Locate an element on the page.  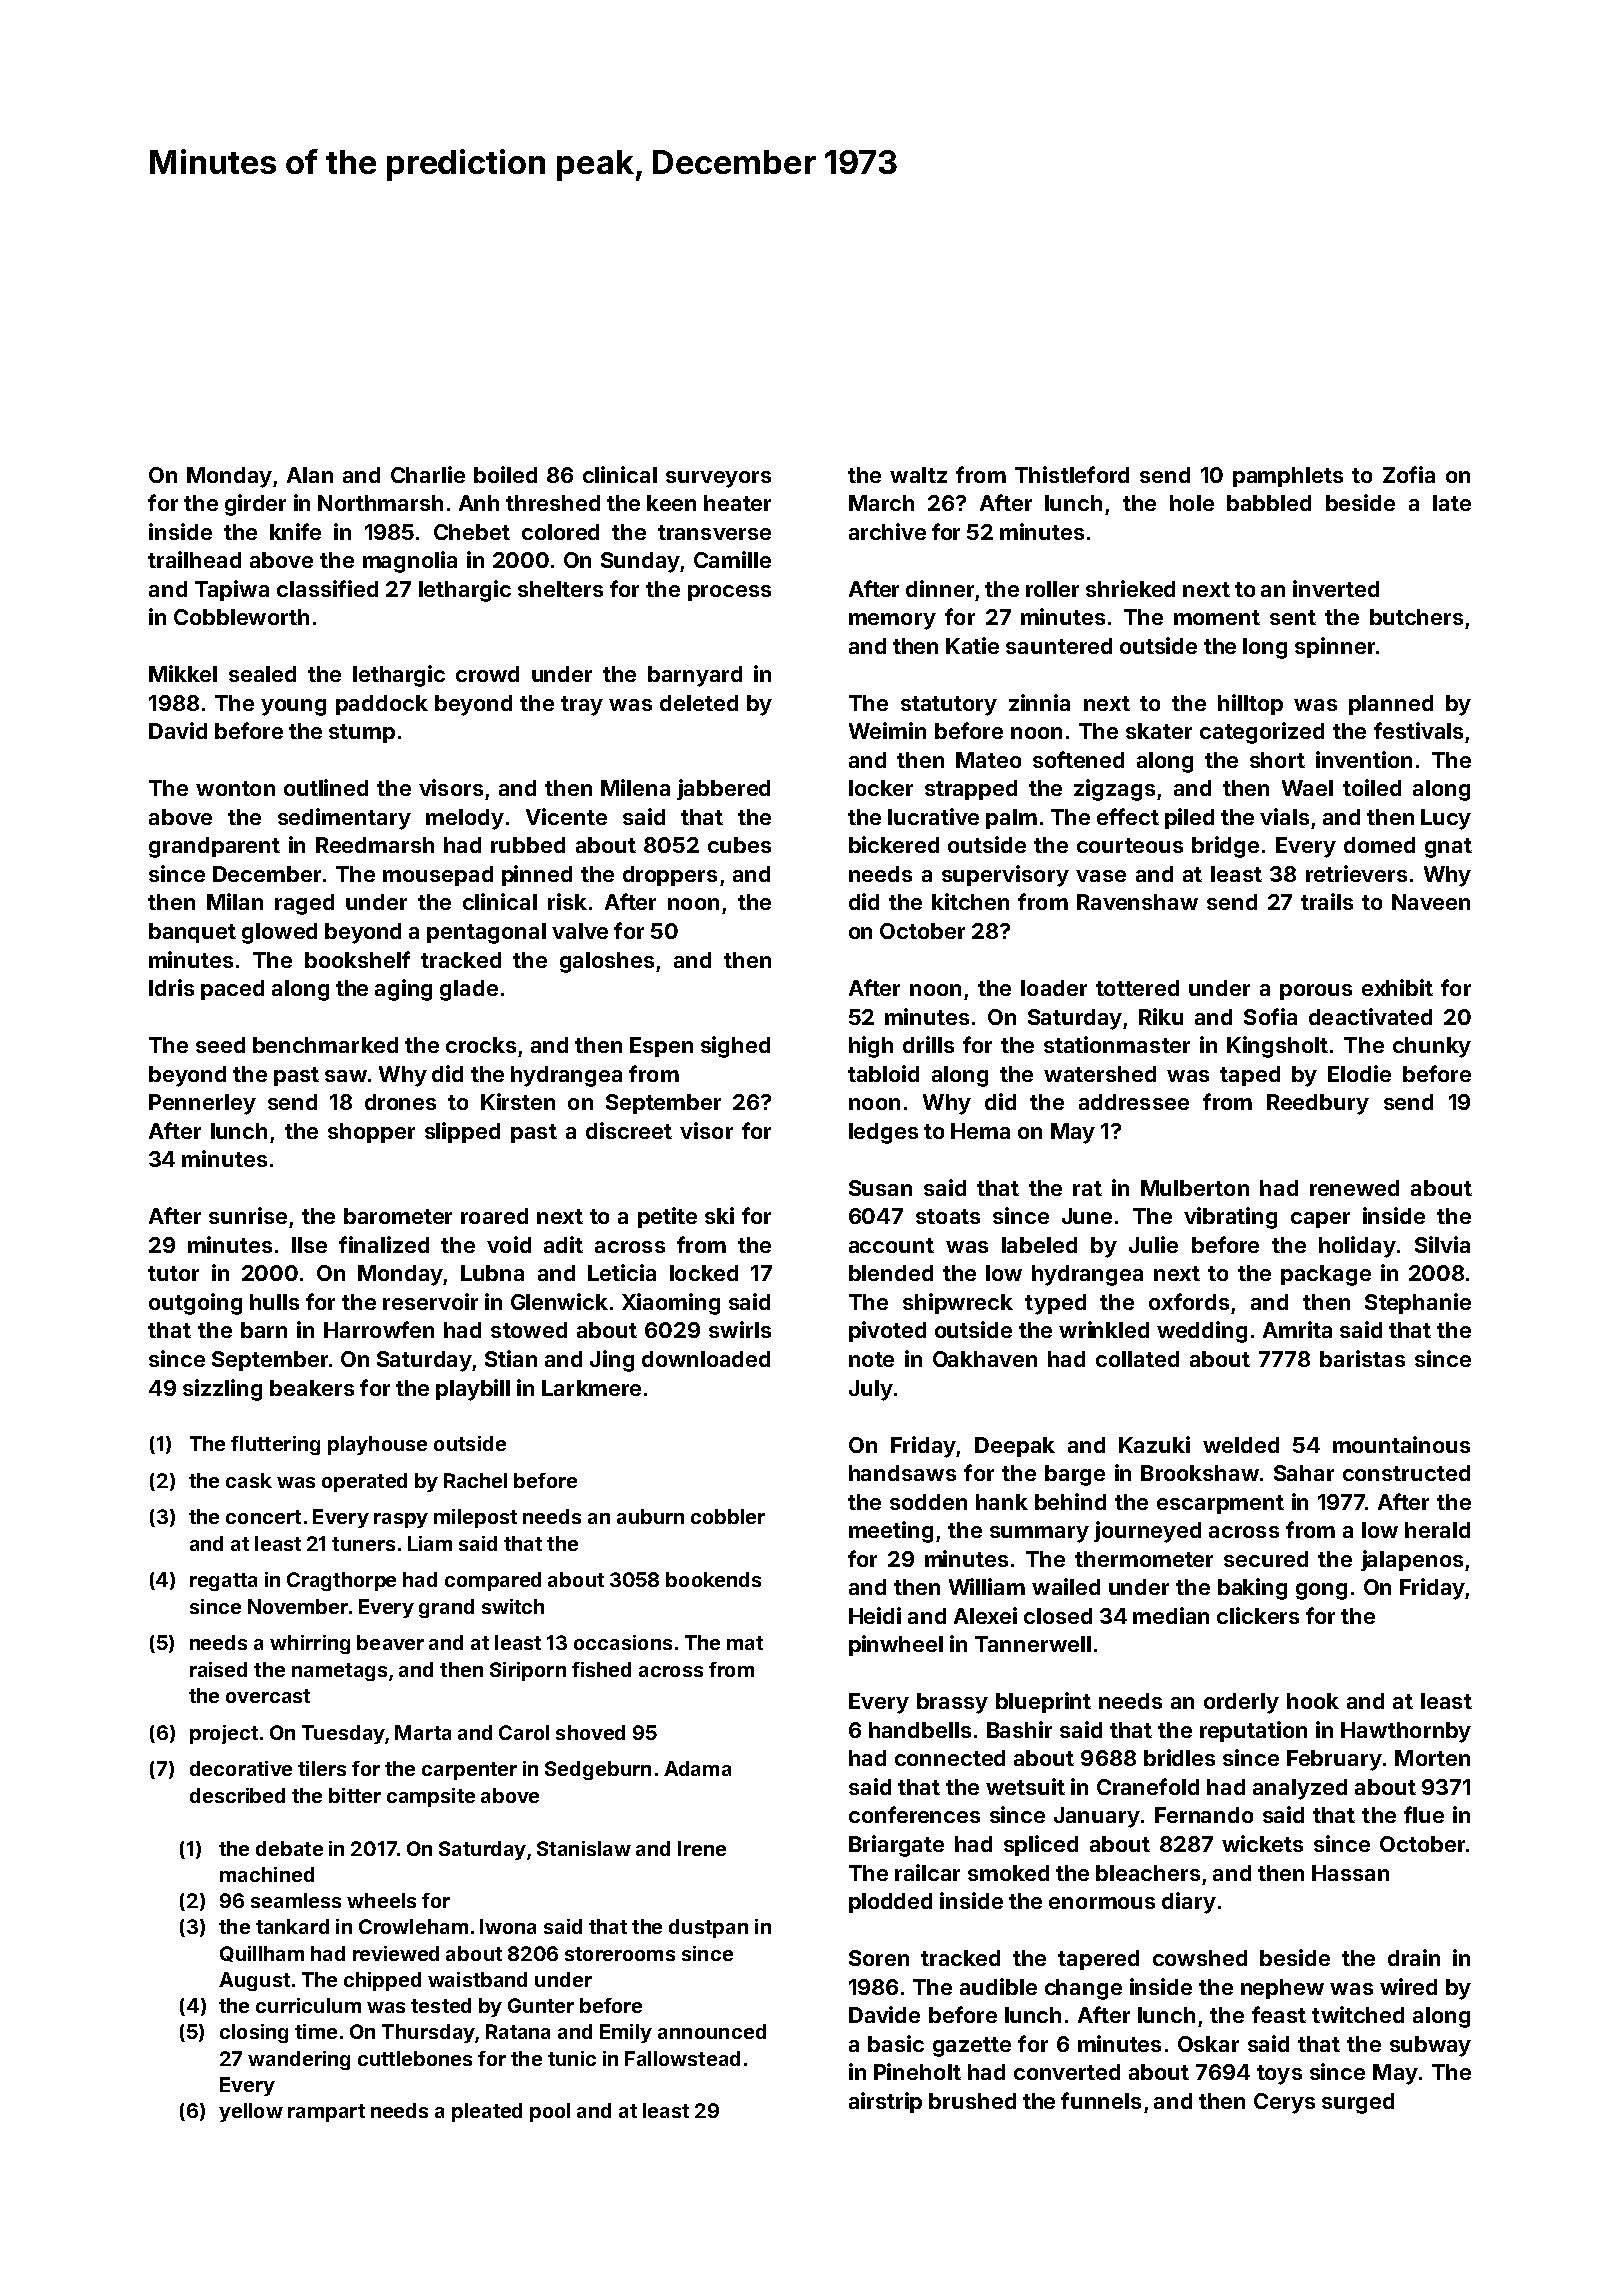
regatta is located at coordinates (223, 1582).
